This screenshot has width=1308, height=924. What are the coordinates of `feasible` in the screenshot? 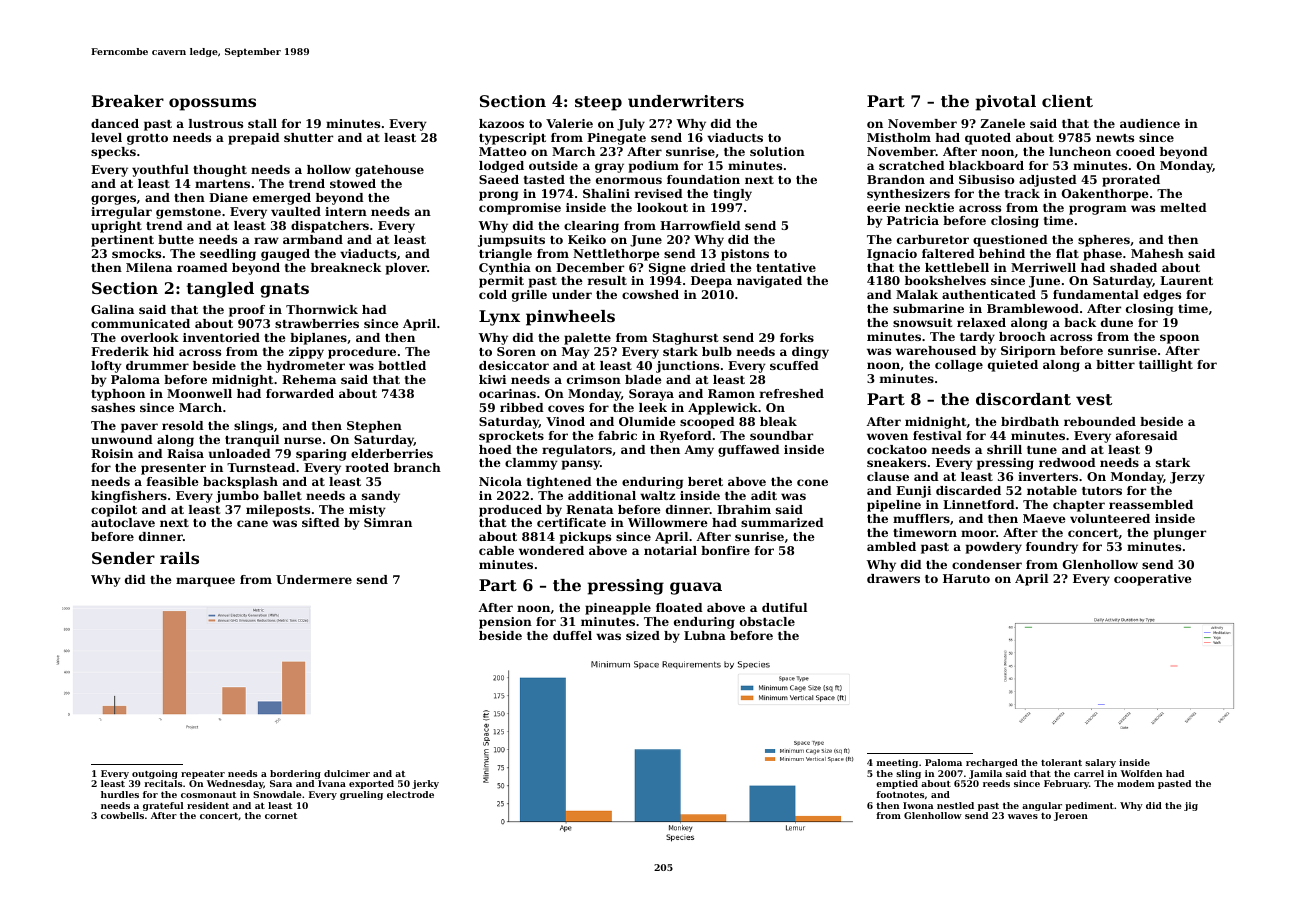 It's located at (173, 481).
